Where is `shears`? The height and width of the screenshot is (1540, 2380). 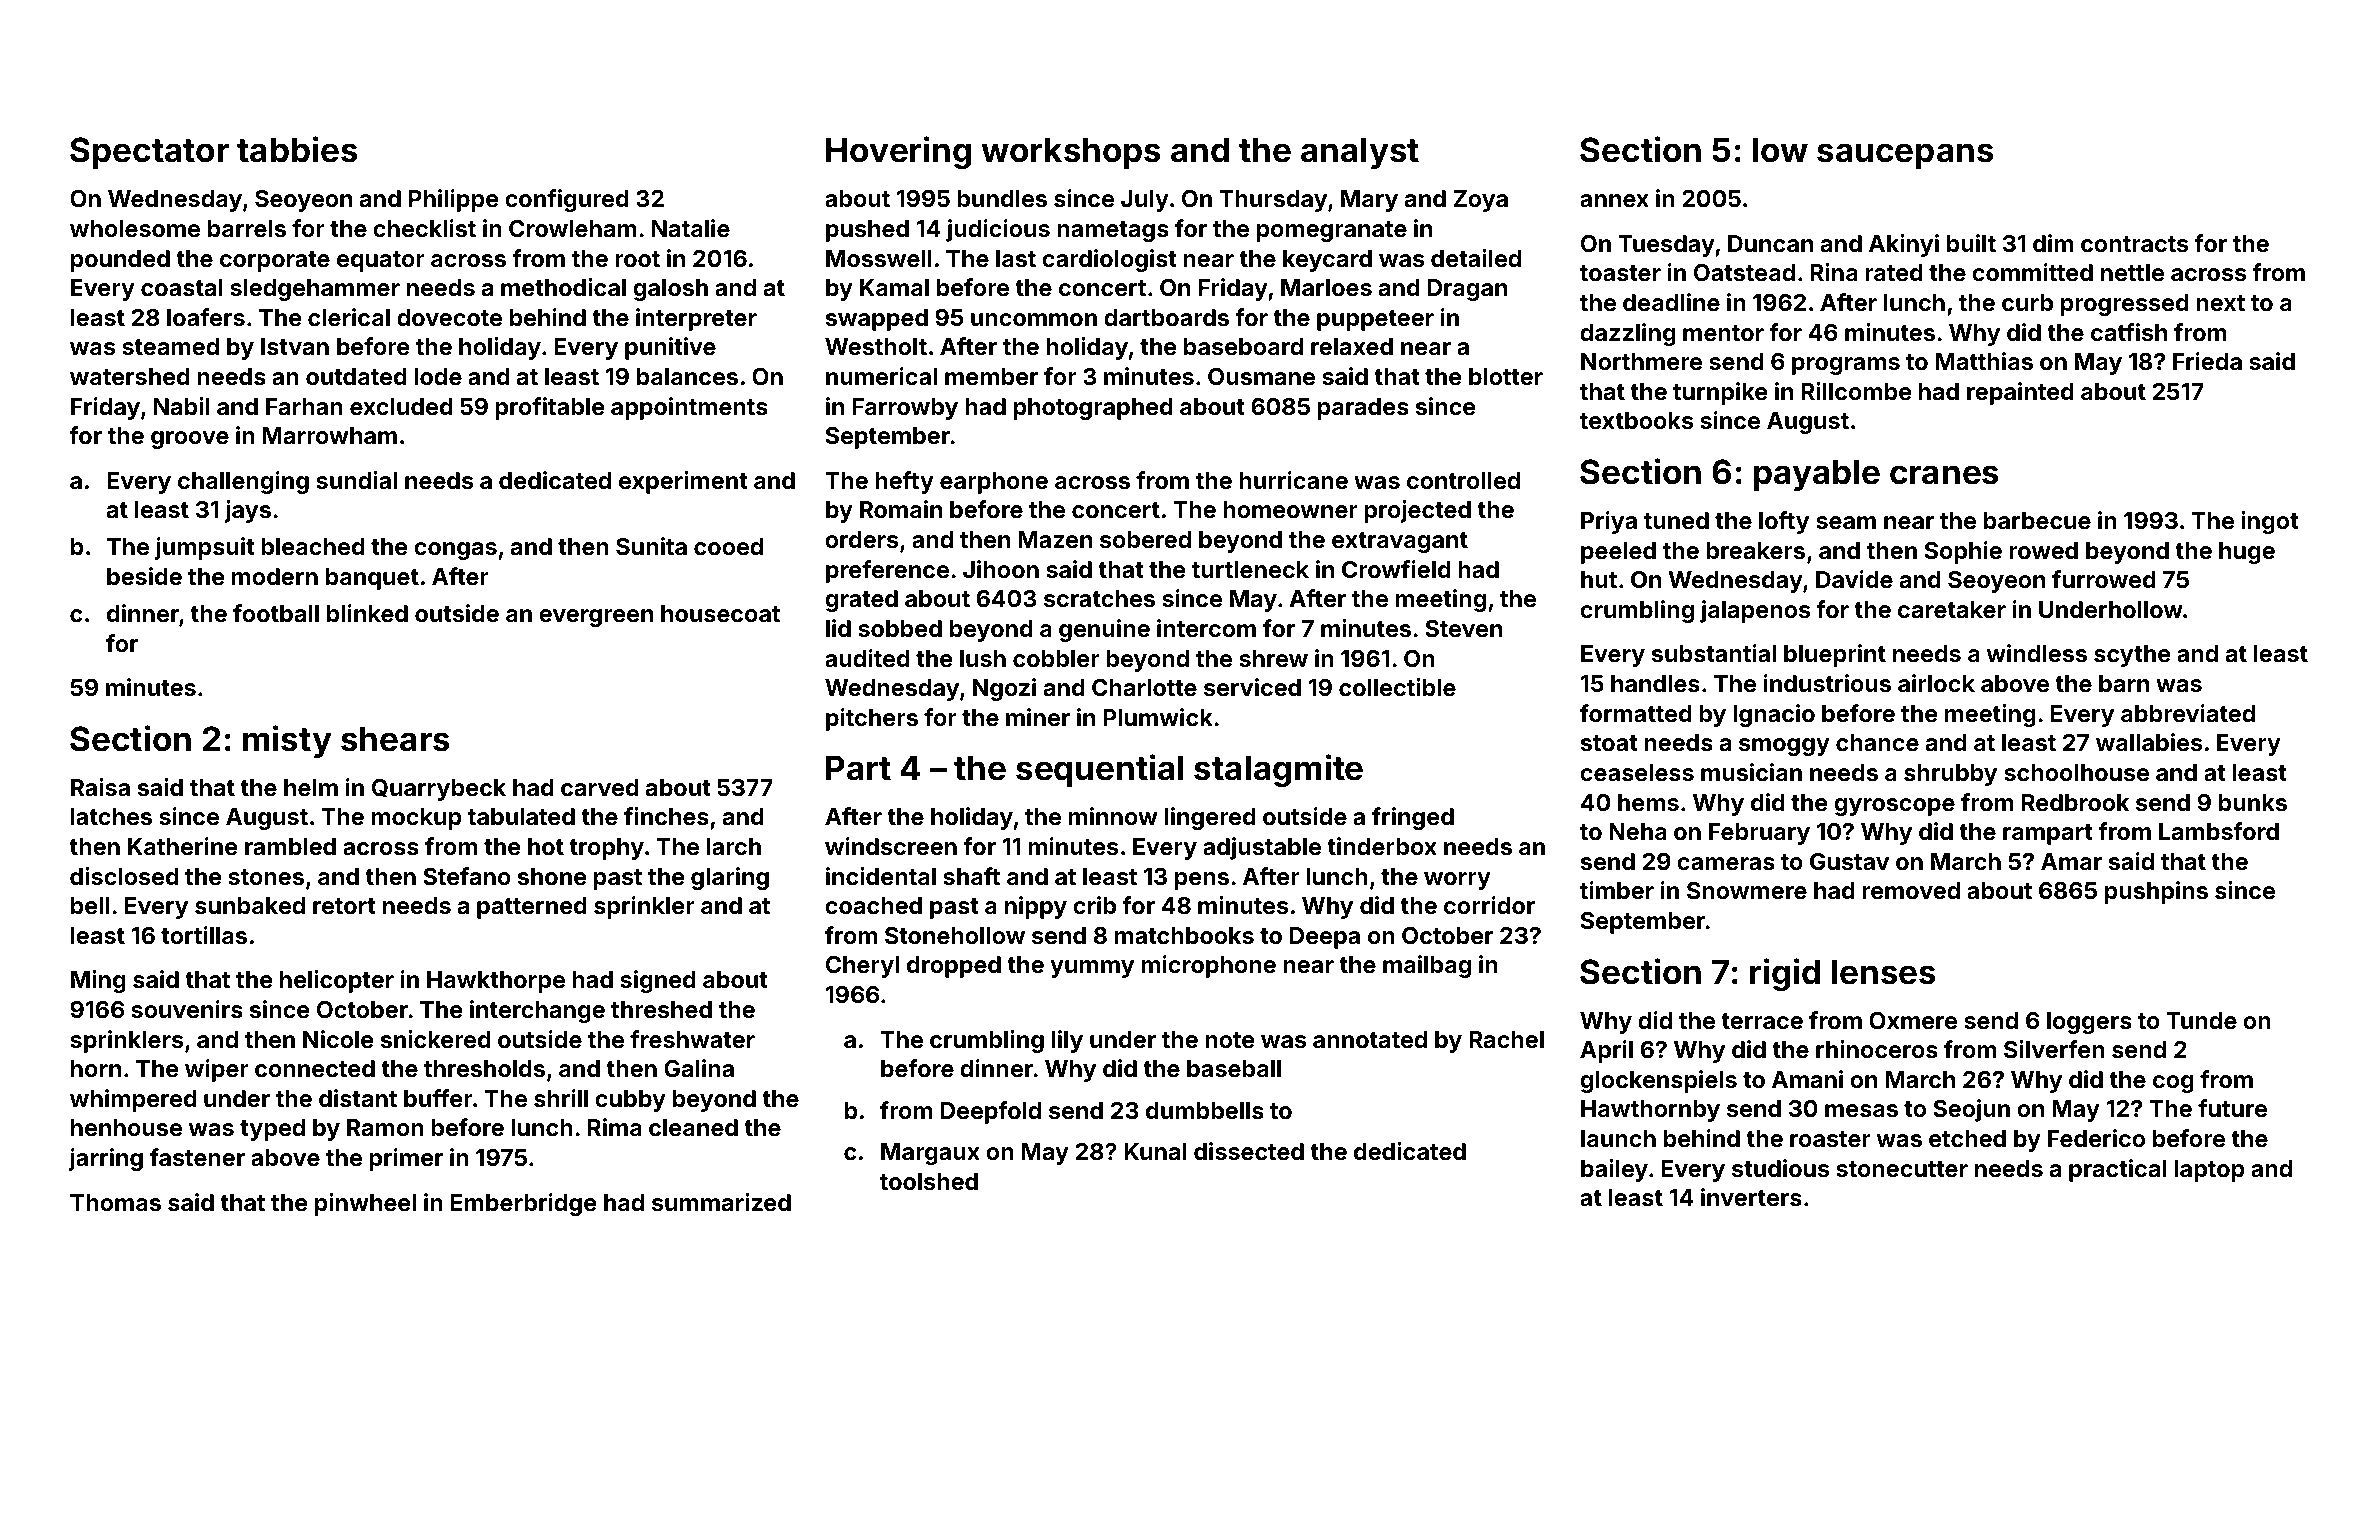
shears is located at coordinates (395, 739).
